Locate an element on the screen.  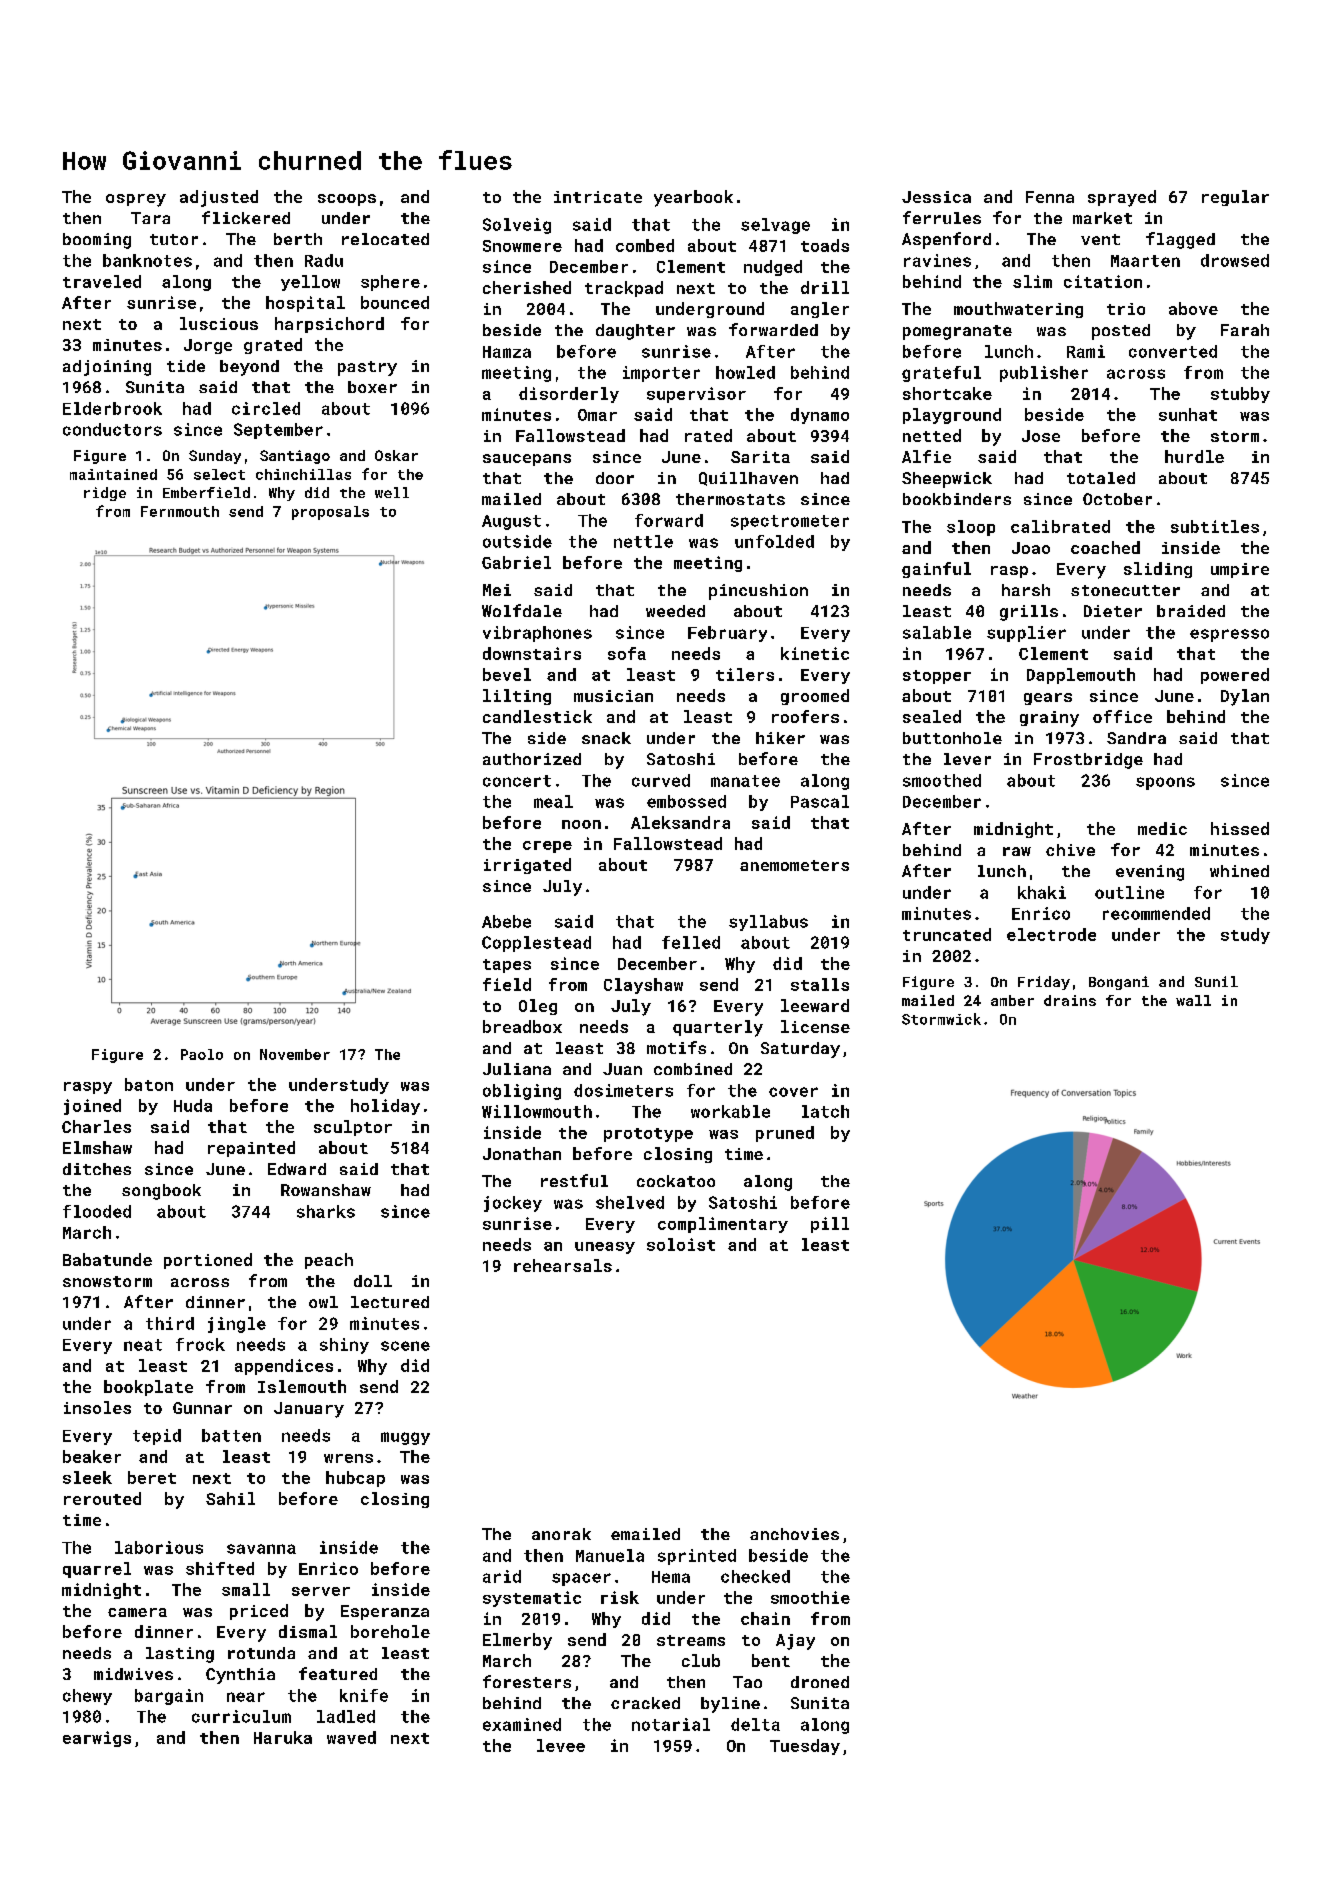
adjusted is located at coordinates (219, 198).
